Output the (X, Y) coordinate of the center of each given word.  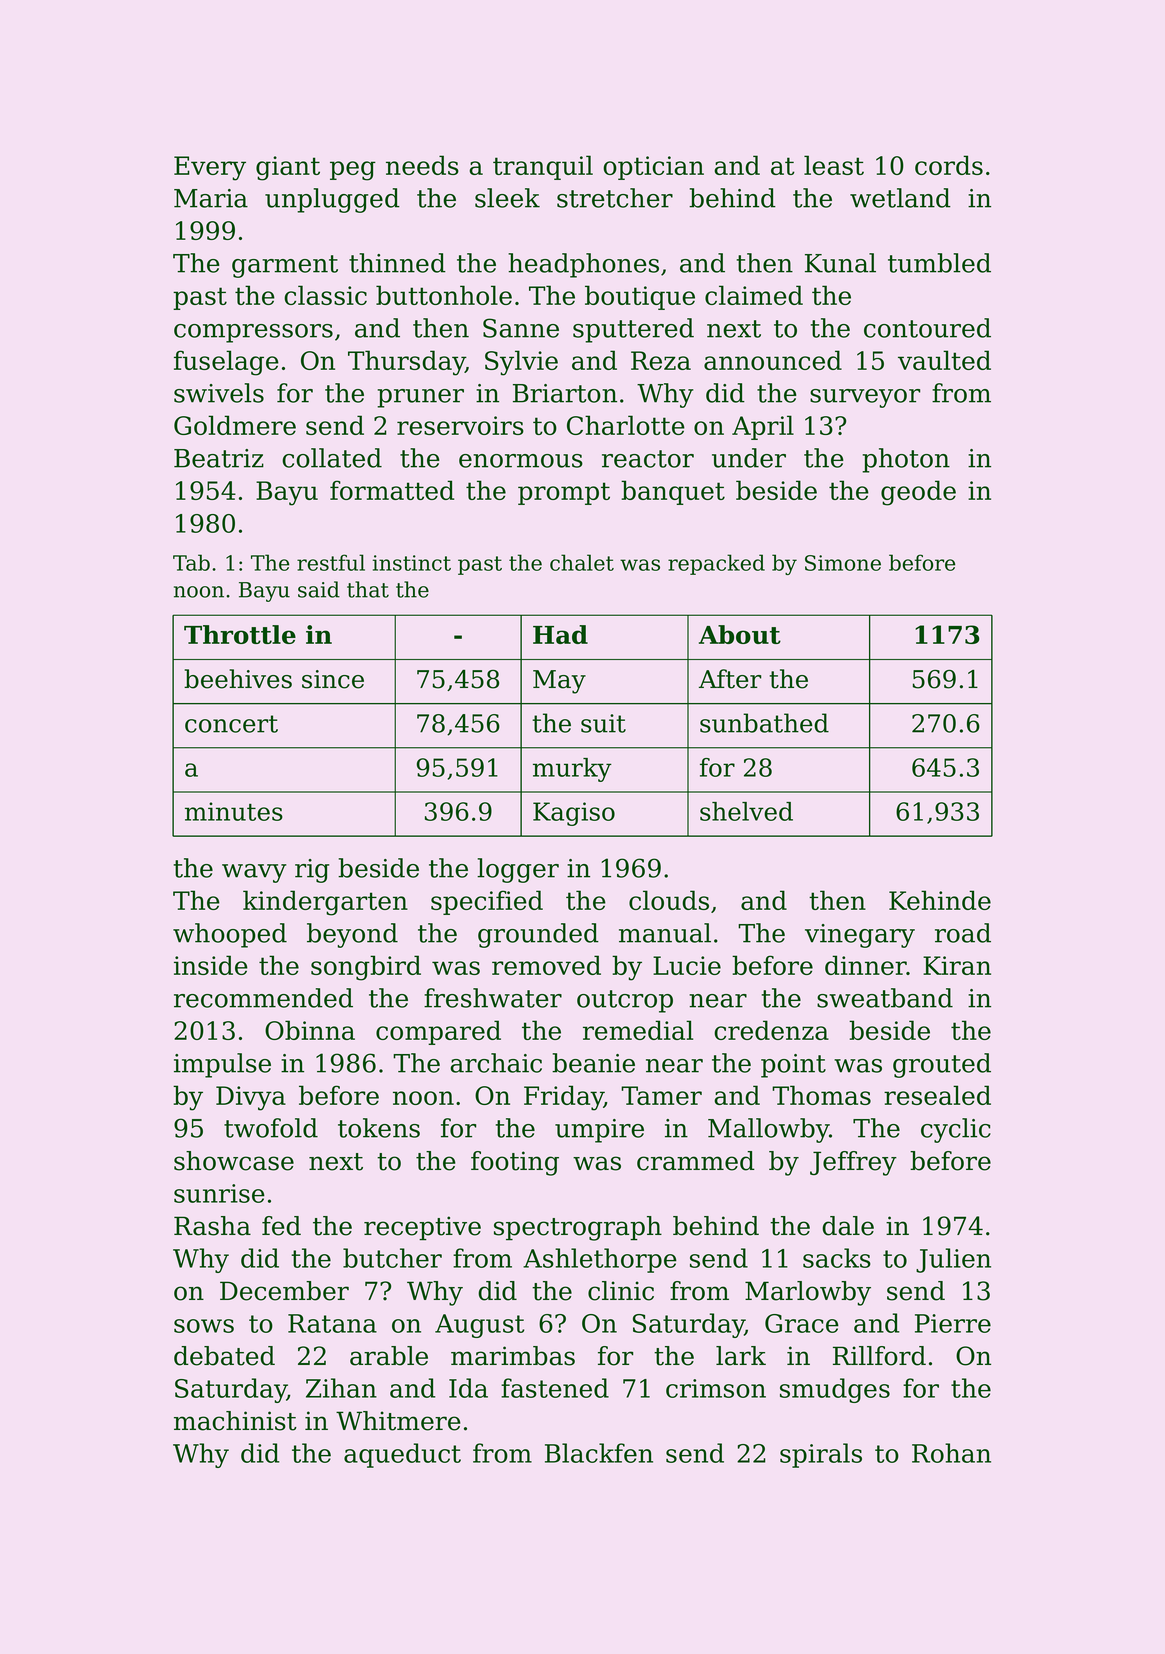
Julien (953, 1260)
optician (653, 168)
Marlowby (808, 1293)
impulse (222, 1065)
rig (312, 871)
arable (389, 1356)
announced (773, 360)
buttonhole (444, 295)
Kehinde (940, 900)
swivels (219, 393)
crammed (696, 1161)
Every (210, 168)
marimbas (513, 1356)
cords (949, 165)
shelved (746, 811)
